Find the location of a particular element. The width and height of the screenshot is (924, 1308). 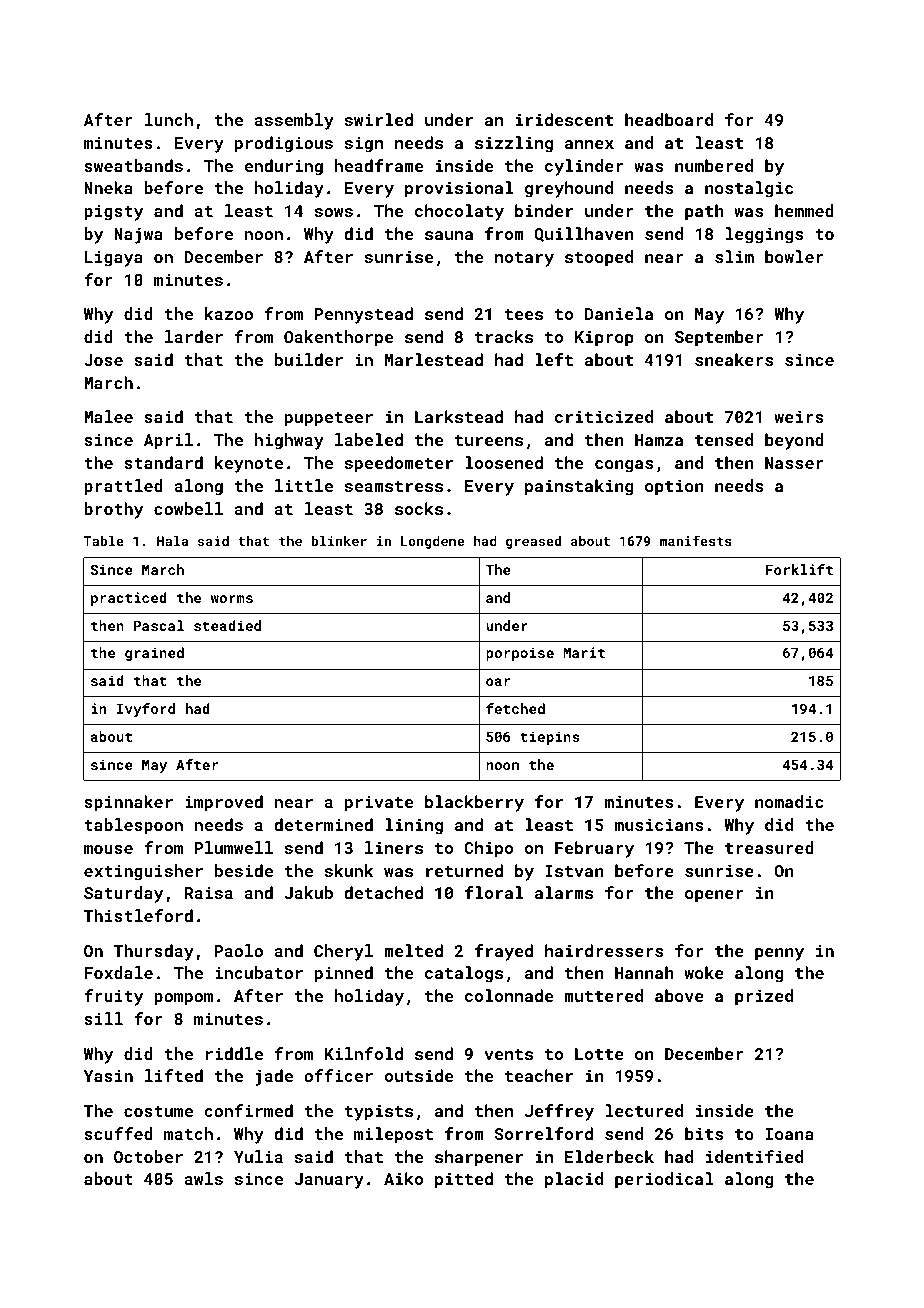

riddle is located at coordinates (234, 1053).
